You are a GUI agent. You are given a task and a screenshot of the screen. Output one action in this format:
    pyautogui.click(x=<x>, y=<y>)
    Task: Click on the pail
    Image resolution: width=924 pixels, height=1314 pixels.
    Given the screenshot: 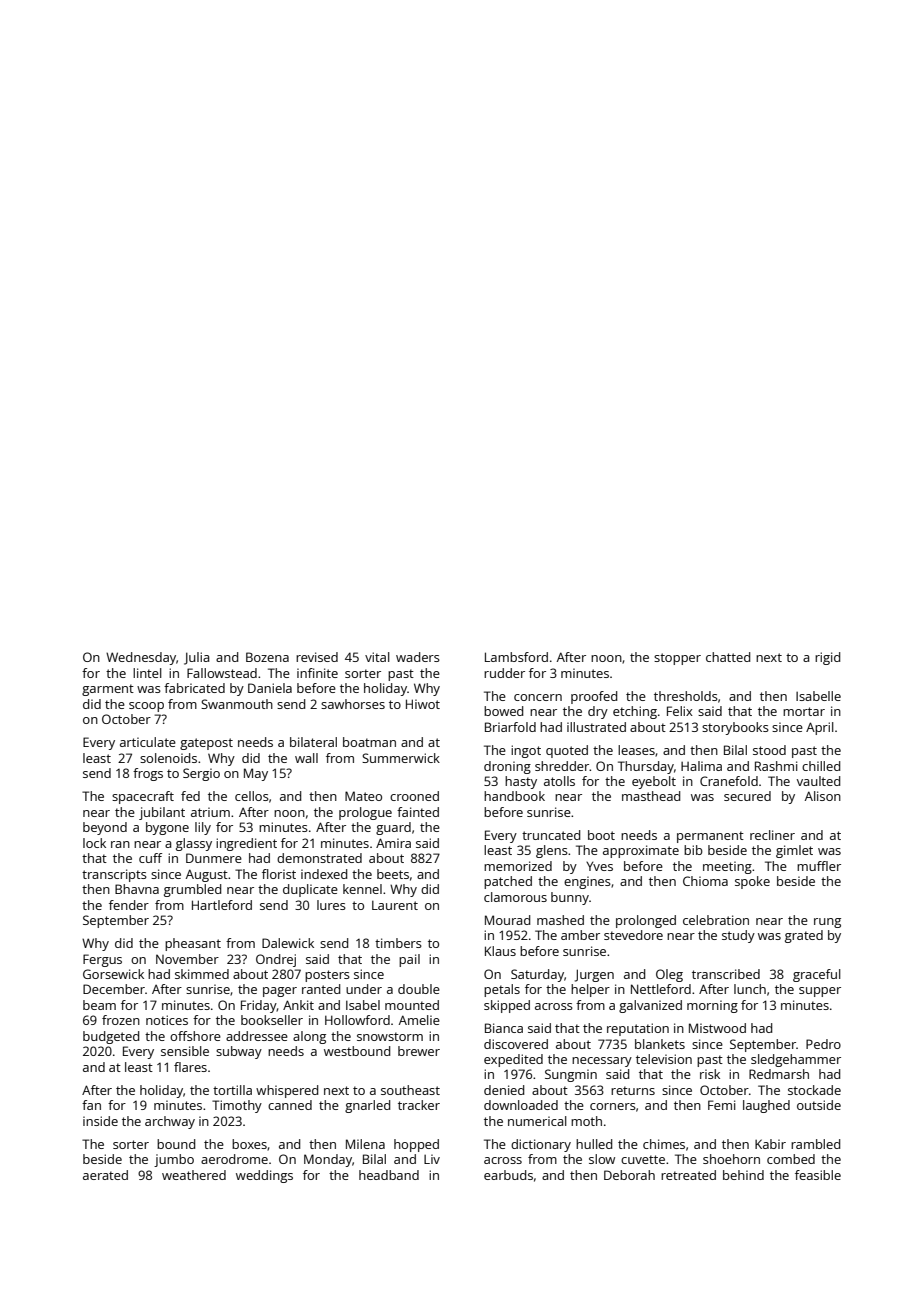 What is the action you would take?
    pyautogui.click(x=409, y=960)
